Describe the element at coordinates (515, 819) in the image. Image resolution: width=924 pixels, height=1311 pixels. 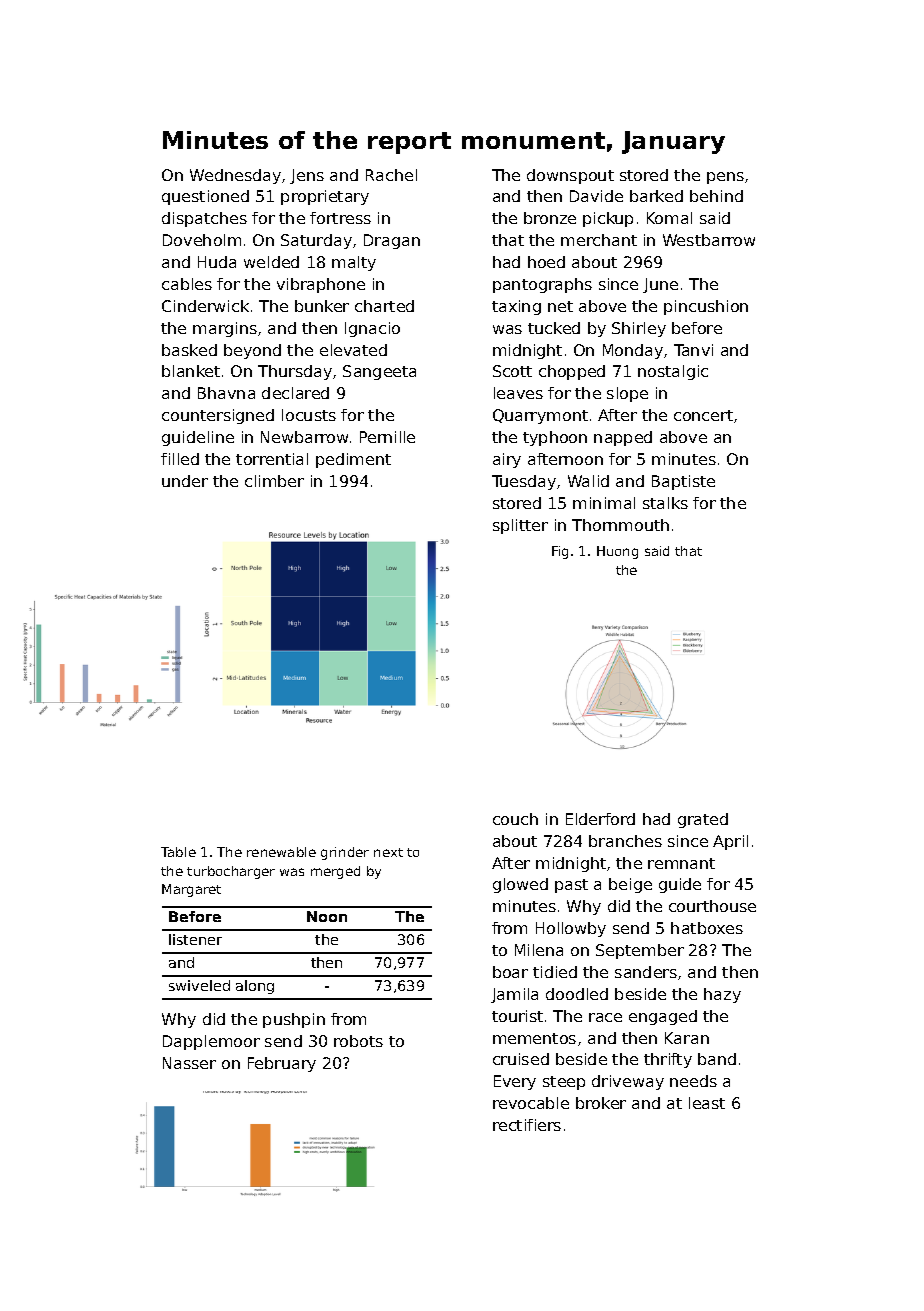
I see `couch` at that location.
